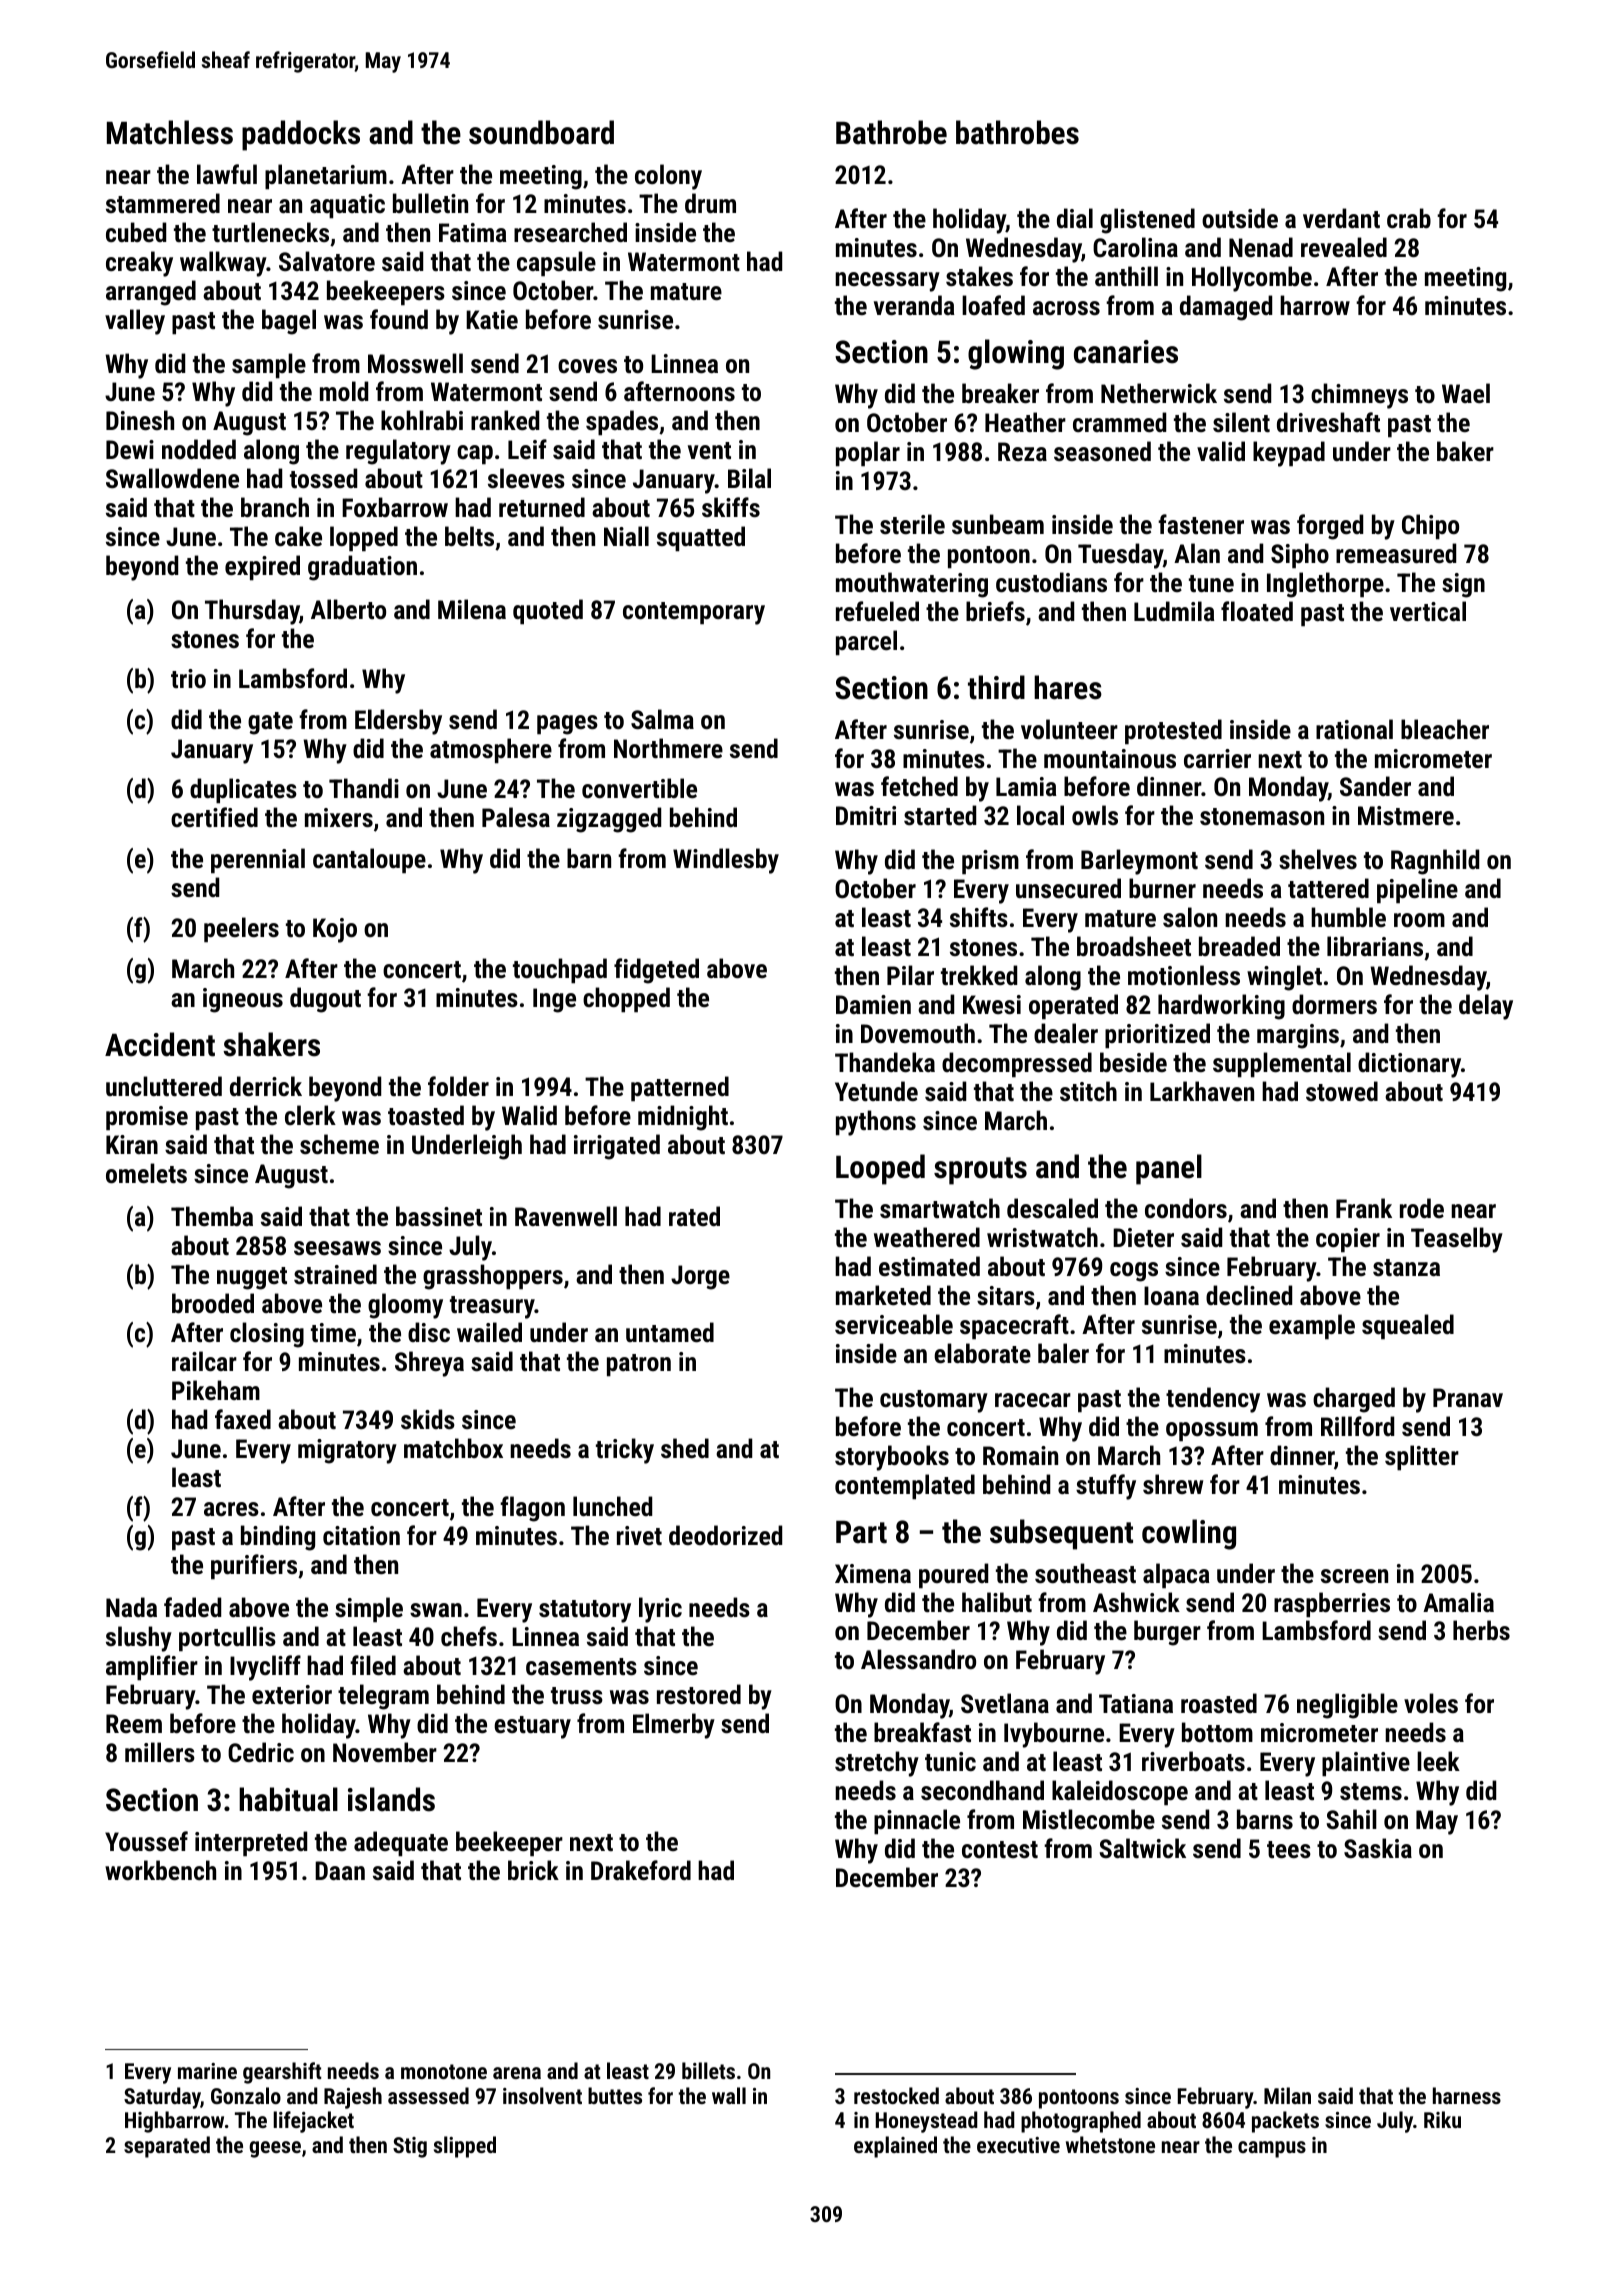 This screenshot has width=1620, height=2292. Describe the element at coordinates (1463, 585) in the screenshot. I see `sign` at that location.
